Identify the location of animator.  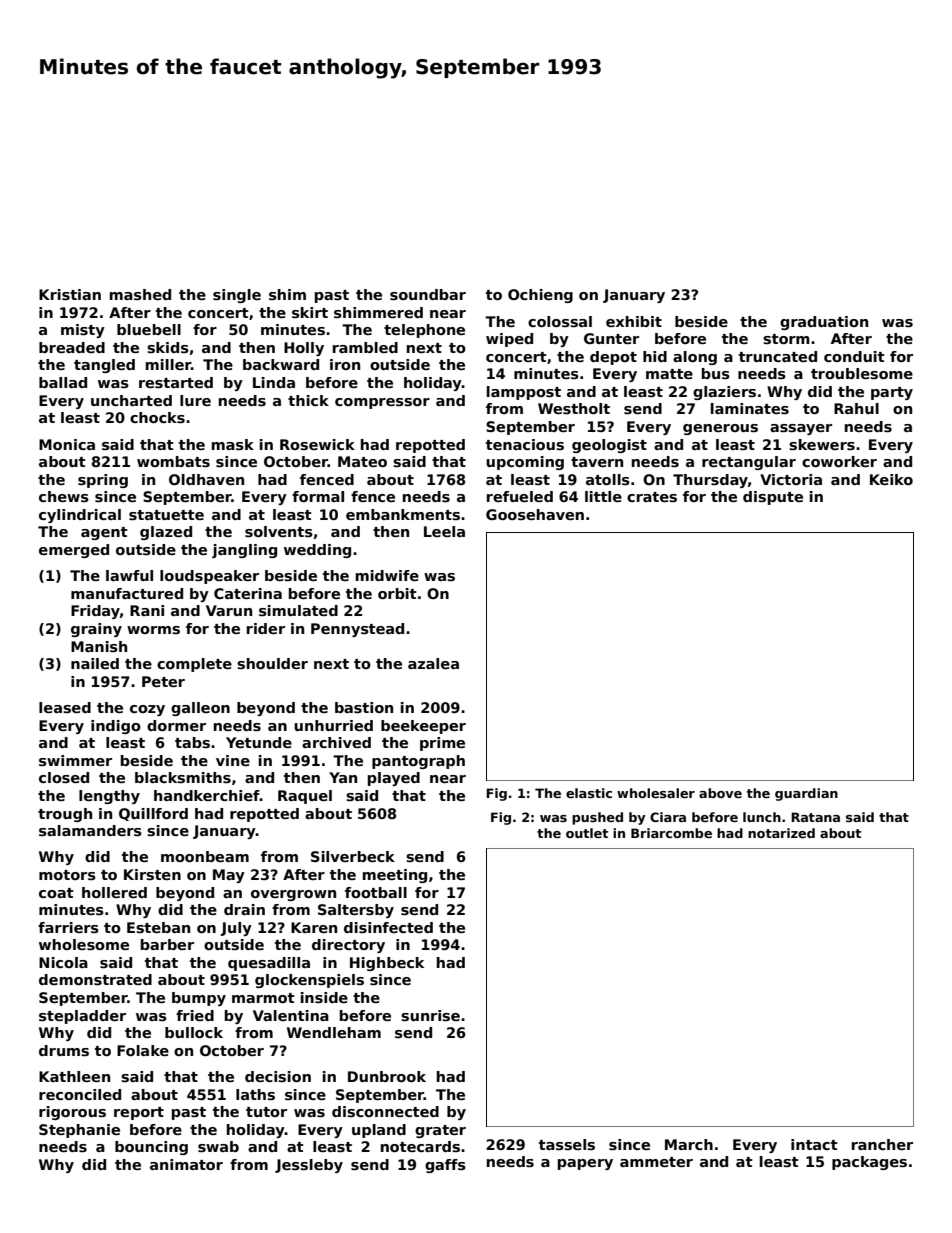
(186, 1164).
